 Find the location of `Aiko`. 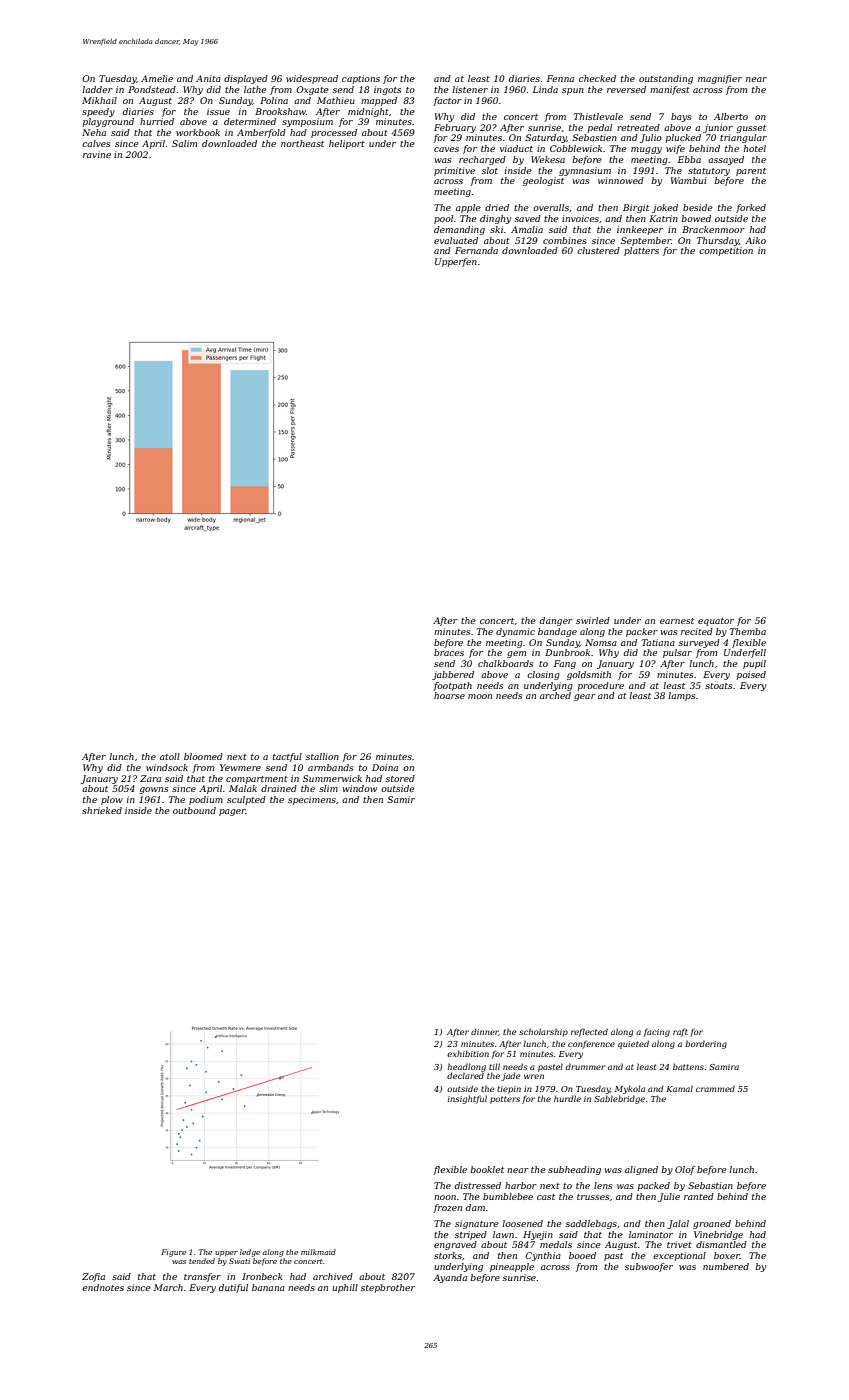

Aiko is located at coordinates (755, 240).
